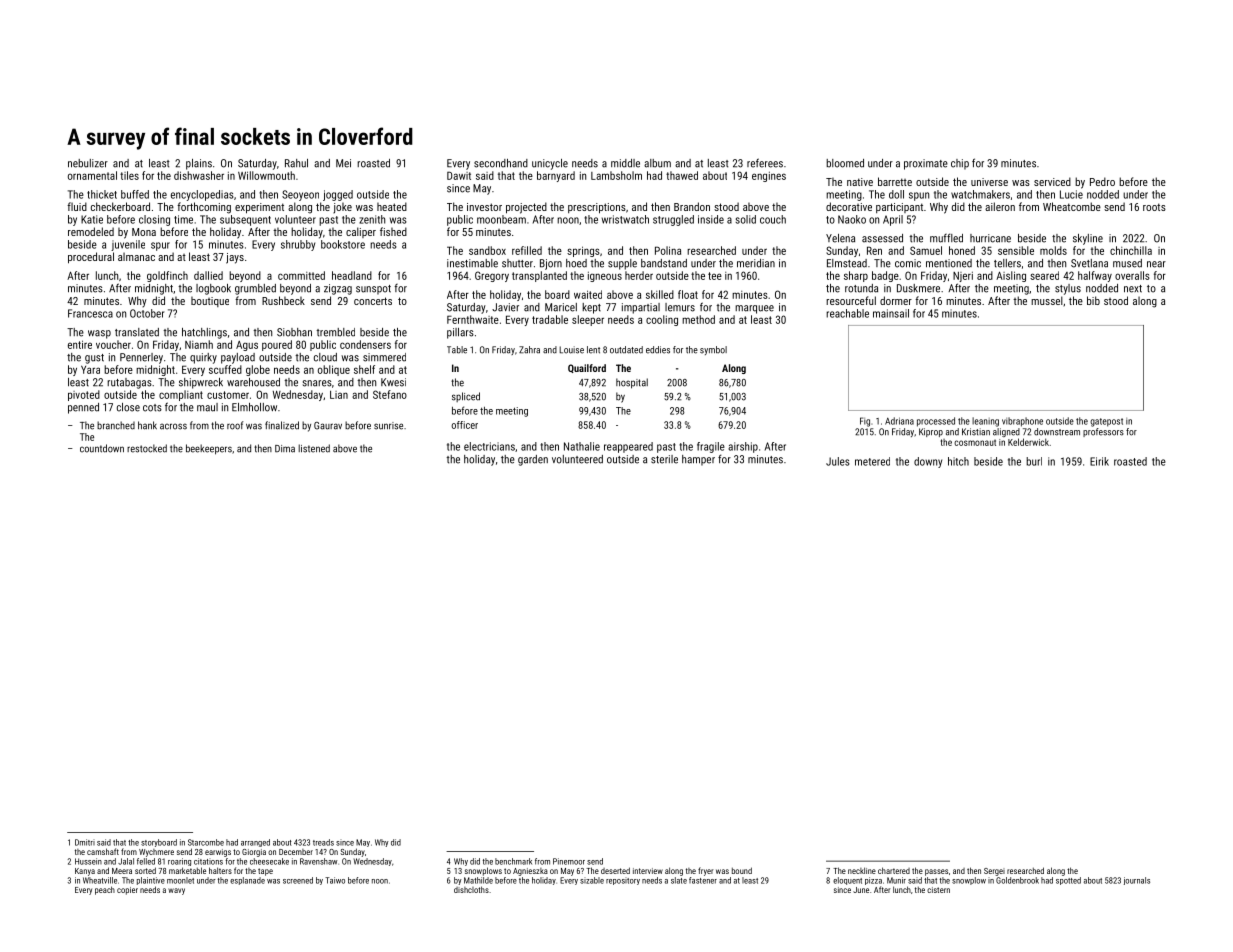 Image resolution: width=1233 pixels, height=952 pixels. What do you see at coordinates (623, 881) in the screenshot?
I see `repository` at bounding box center [623, 881].
